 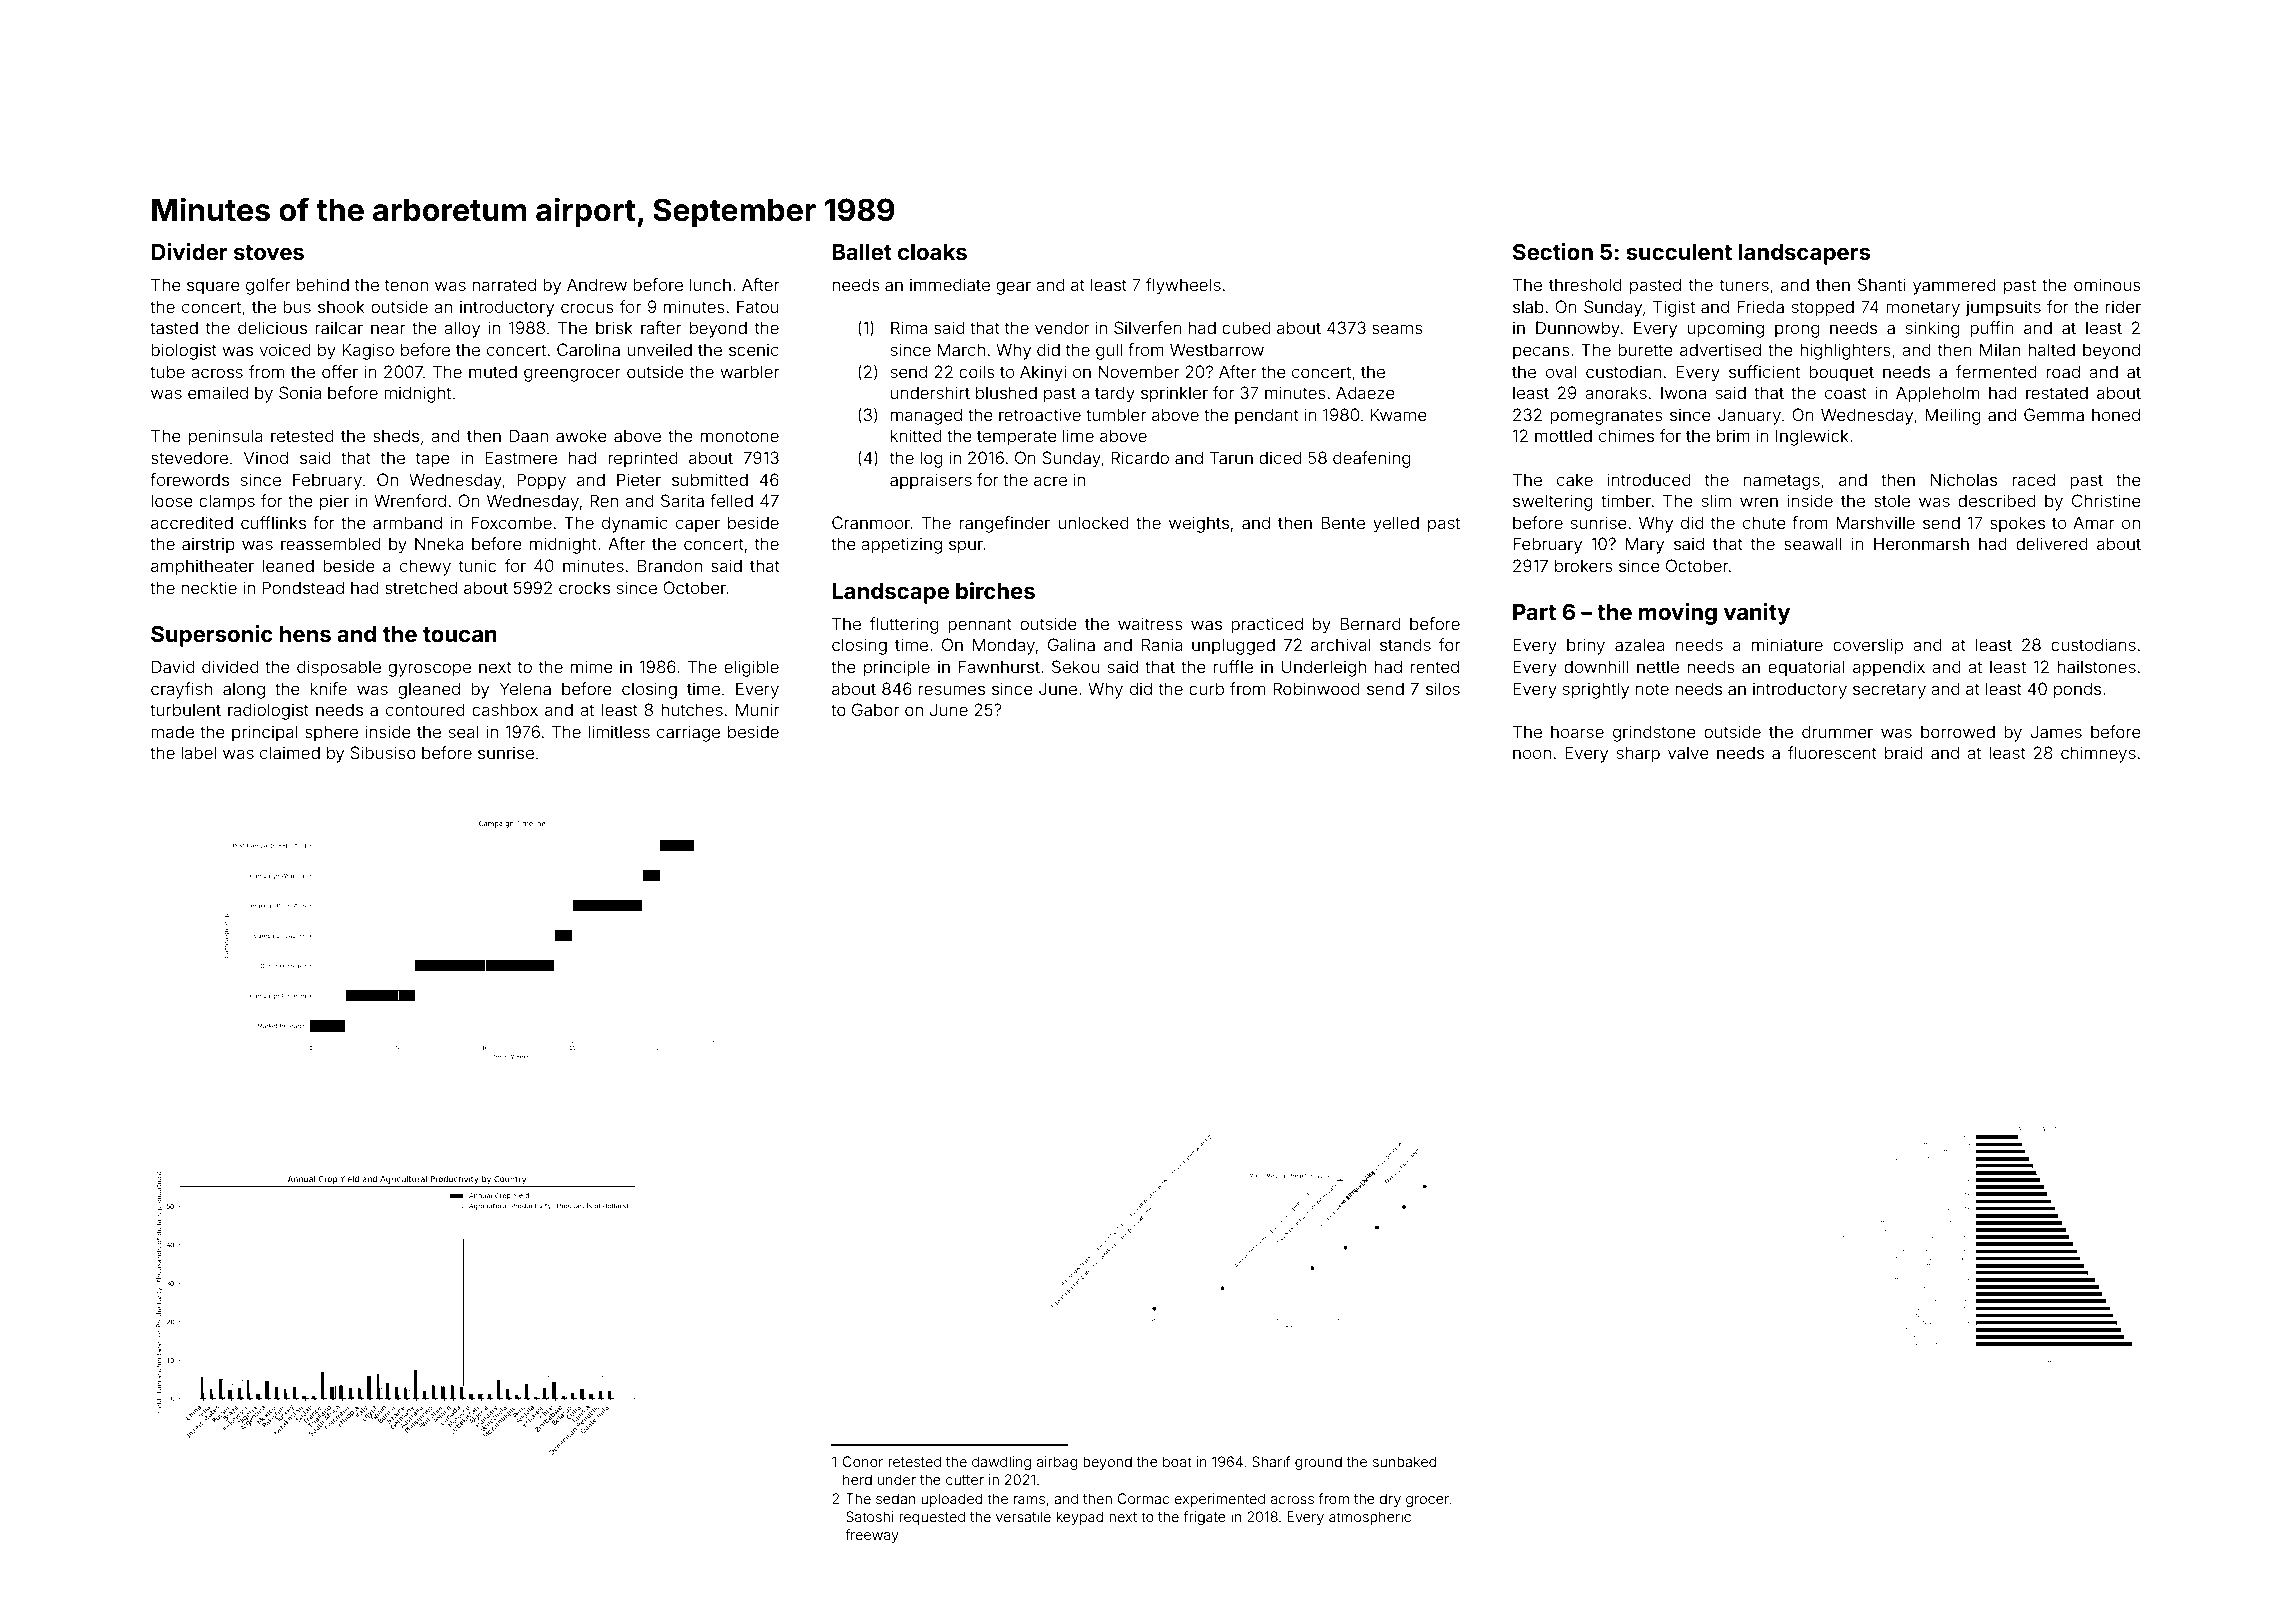 I want to click on Conor, so click(x=863, y=1461).
